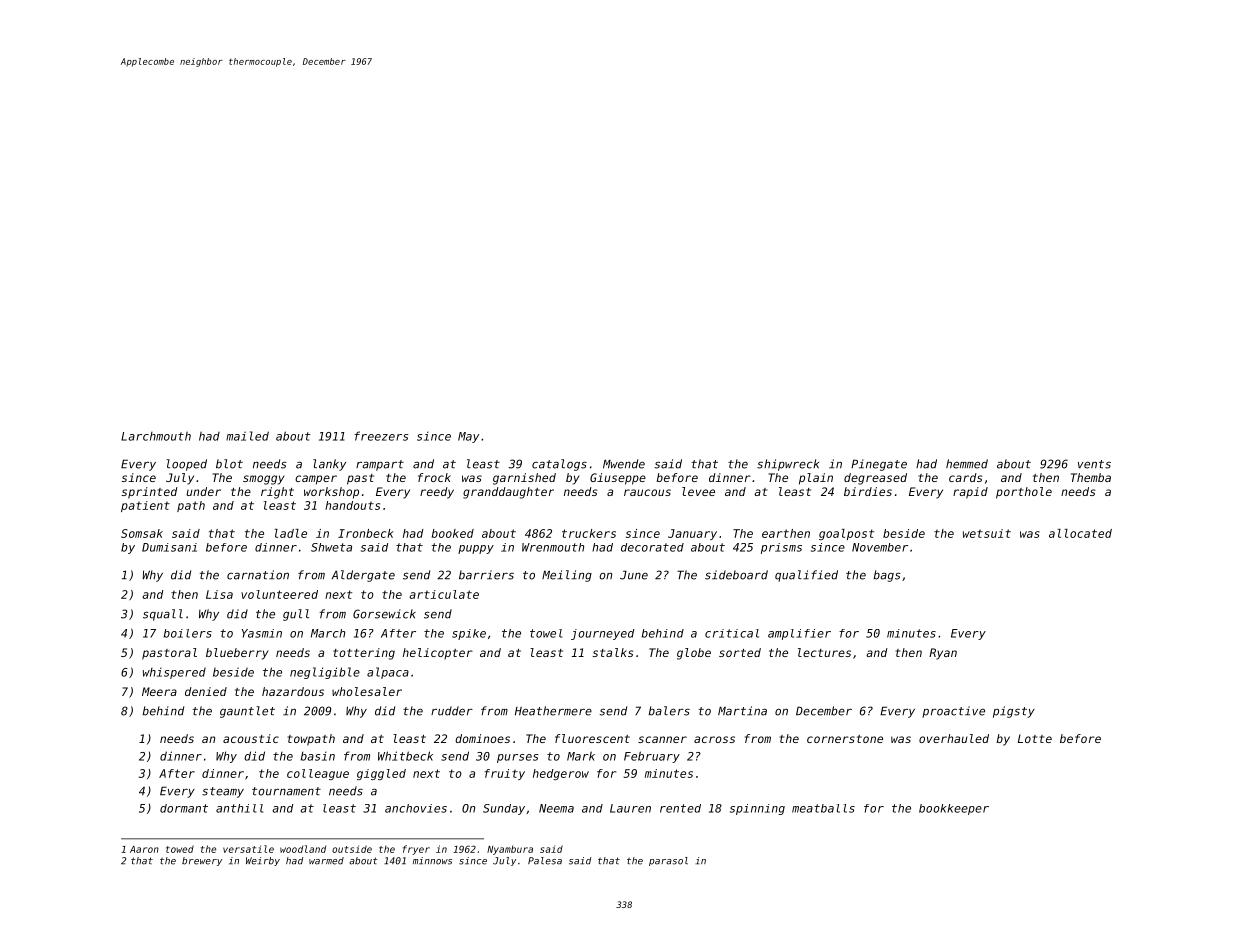 The height and width of the document is (952, 1233). I want to click on parasol, so click(668, 861).
